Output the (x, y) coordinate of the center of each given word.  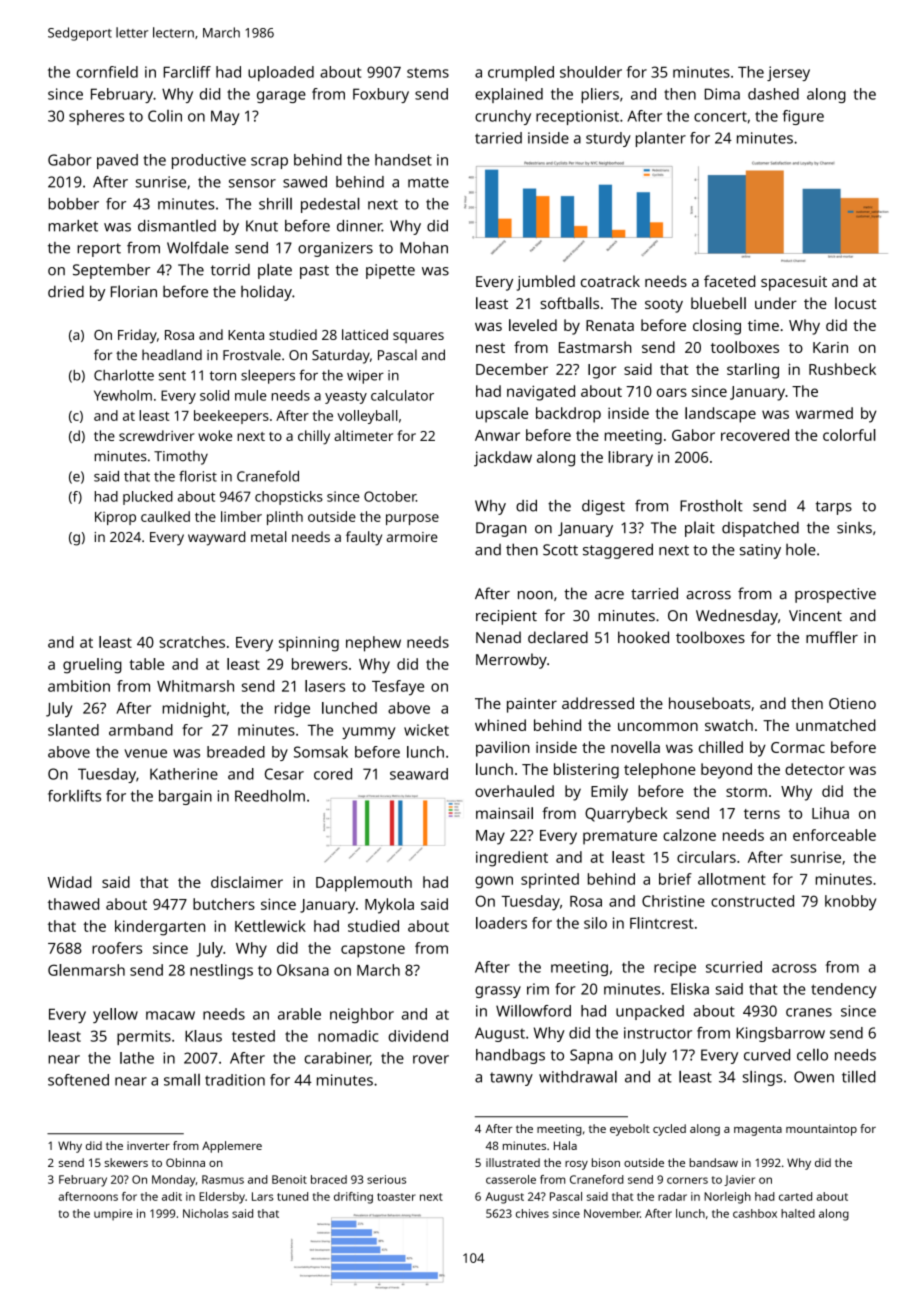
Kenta (246, 335)
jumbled (546, 283)
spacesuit (794, 283)
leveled (533, 325)
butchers (224, 904)
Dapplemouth (364, 884)
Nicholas (205, 1213)
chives (532, 1213)
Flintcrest (661, 923)
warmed (824, 413)
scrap (269, 163)
